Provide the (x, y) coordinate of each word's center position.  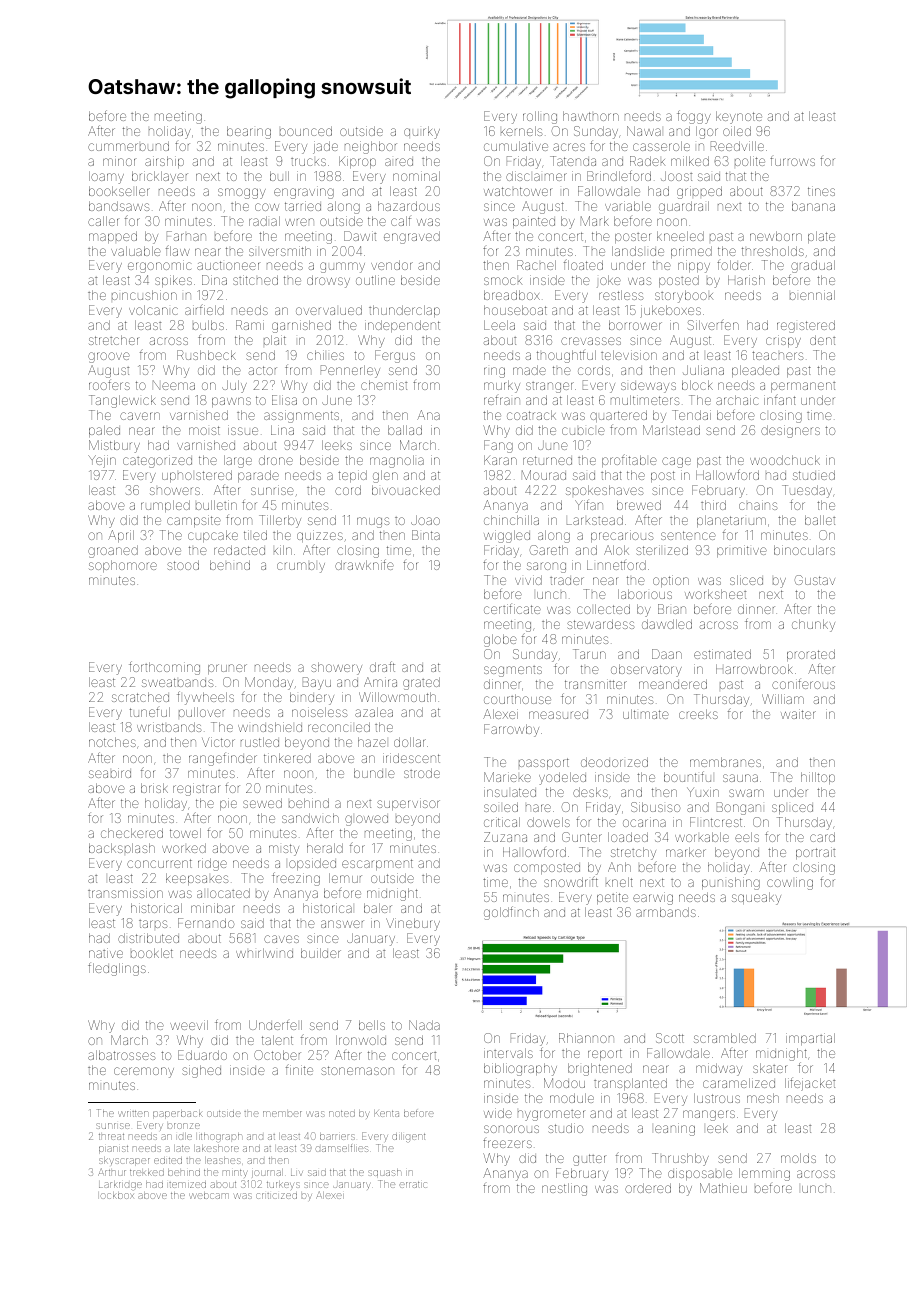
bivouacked (406, 490)
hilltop (818, 778)
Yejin (102, 461)
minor (119, 161)
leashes (222, 1160)
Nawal (644, 131)
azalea (374, 712)
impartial (810, 1039)
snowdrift (571, 881)
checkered (132, 833)
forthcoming (164, 668)
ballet (820, 520)
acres (569, 147)
